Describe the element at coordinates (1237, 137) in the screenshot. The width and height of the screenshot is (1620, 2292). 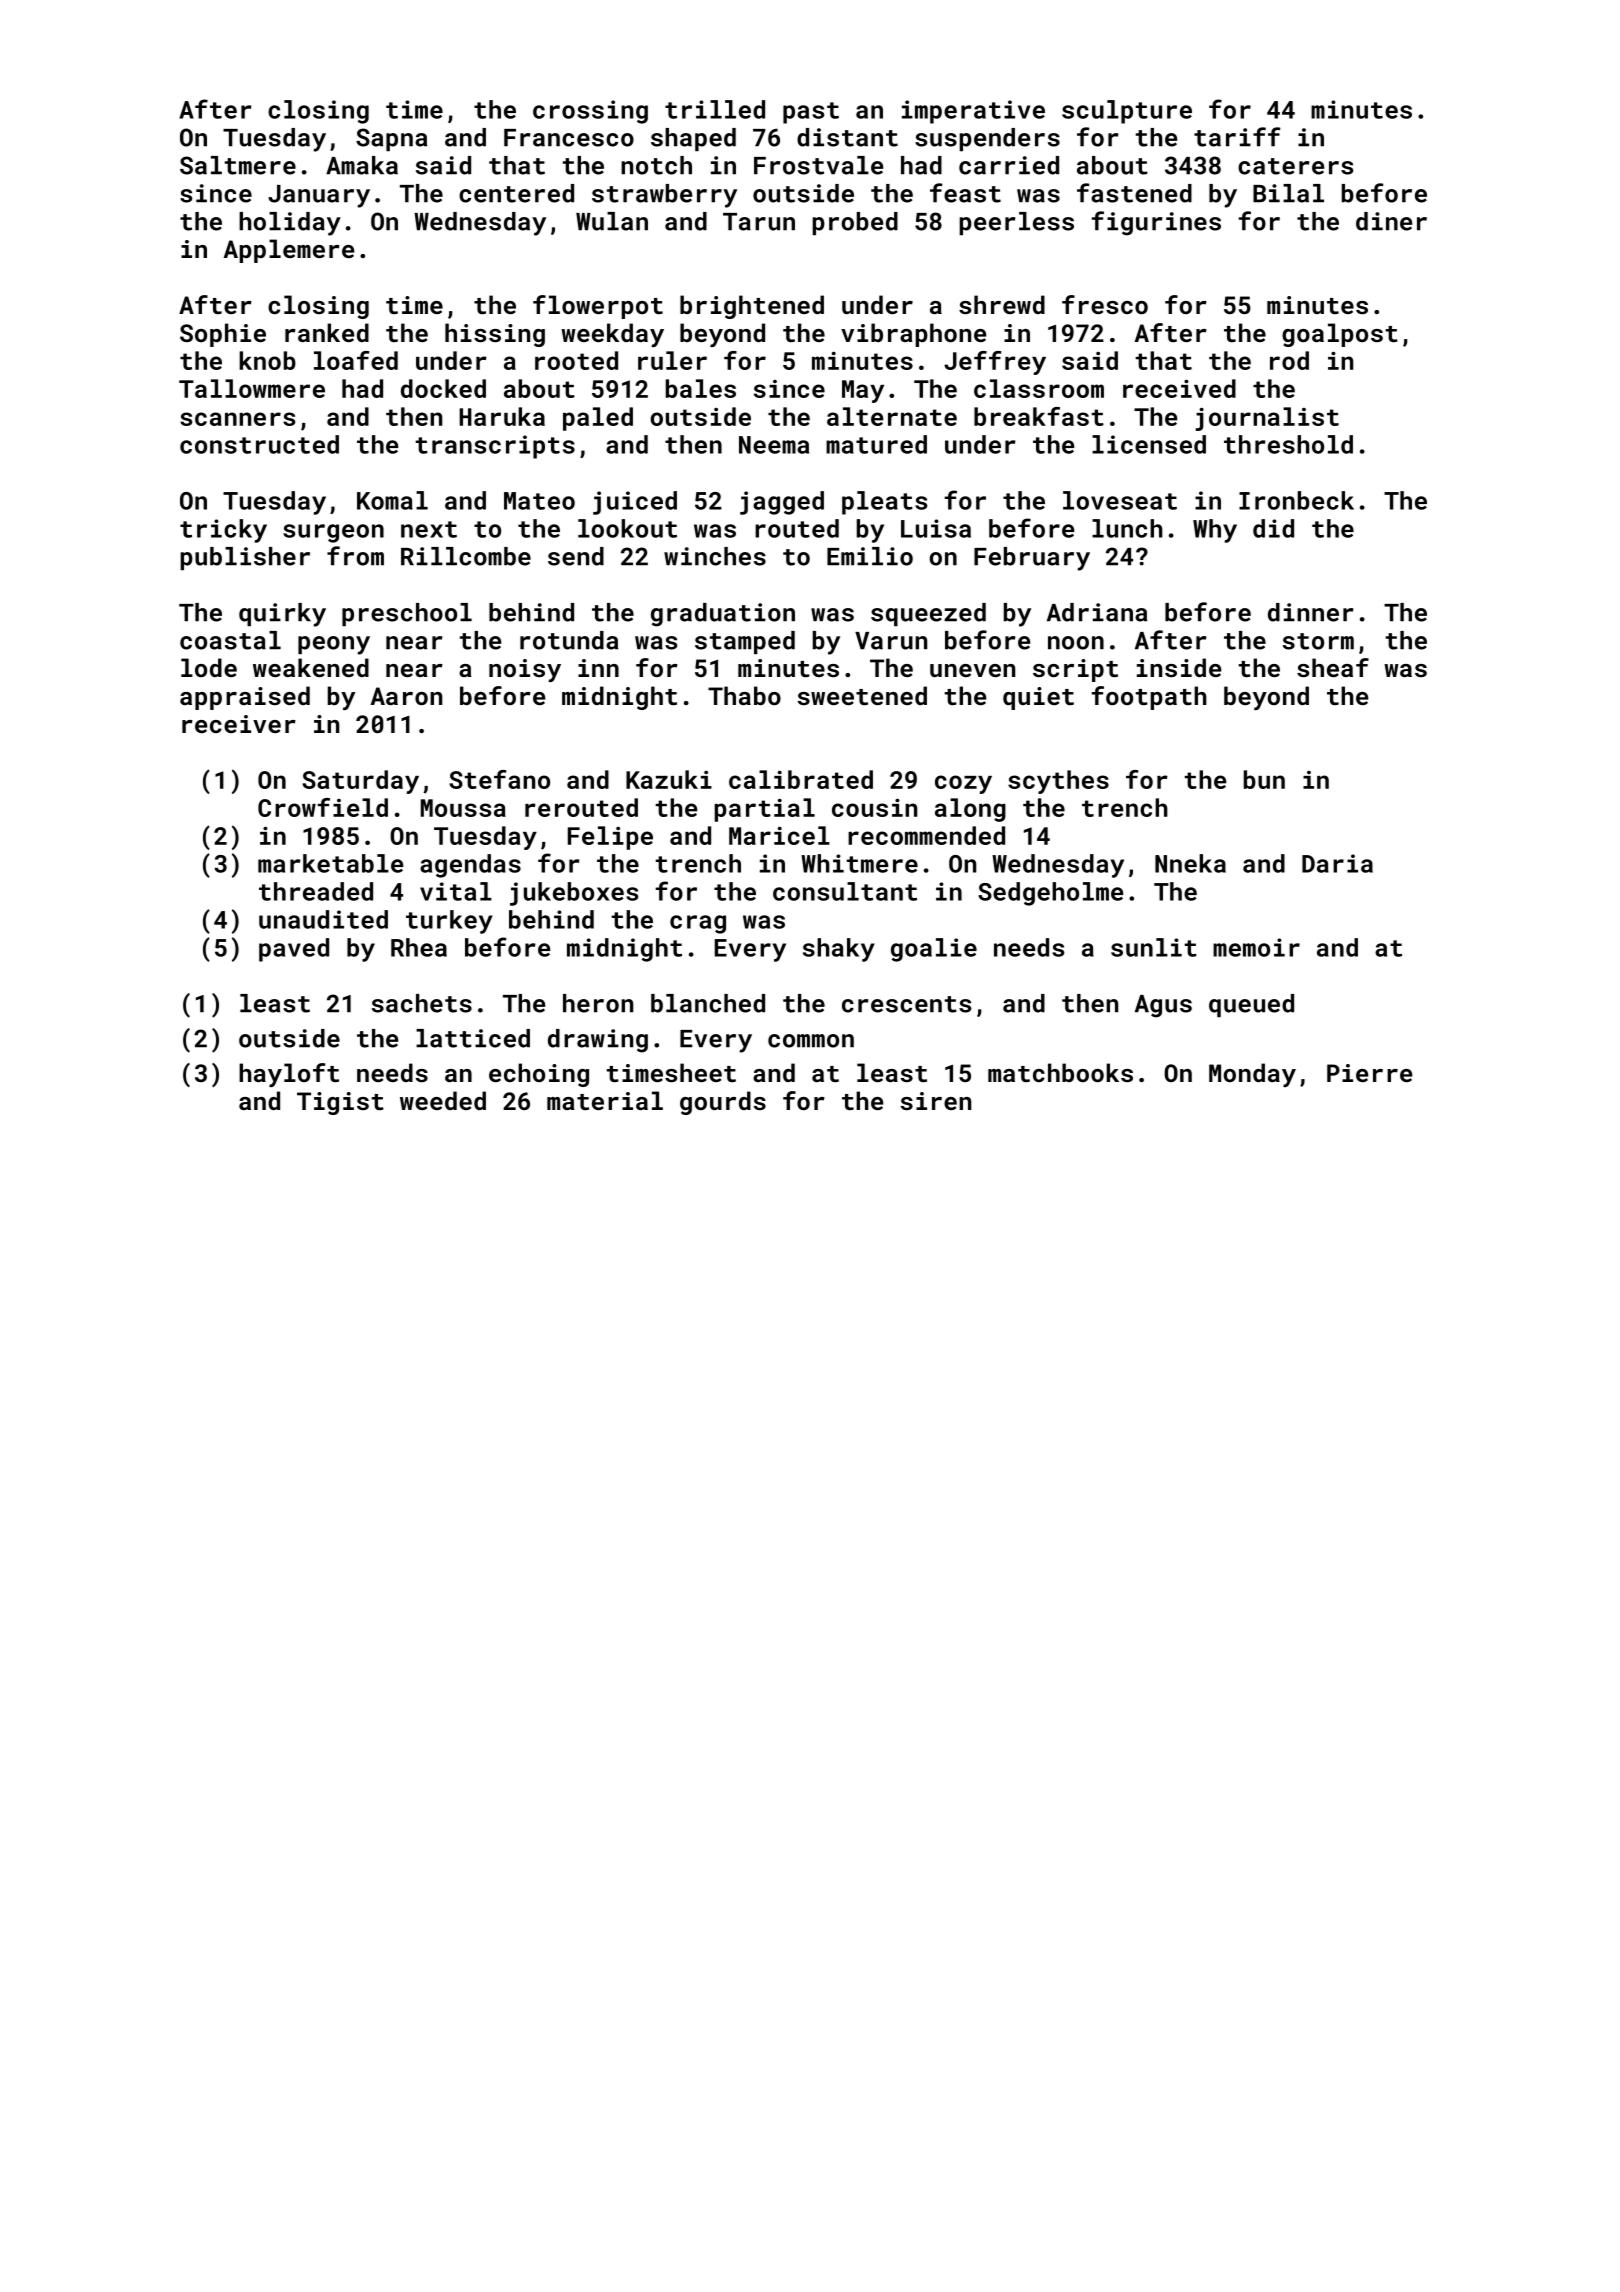
I see `tariff` at that location.
